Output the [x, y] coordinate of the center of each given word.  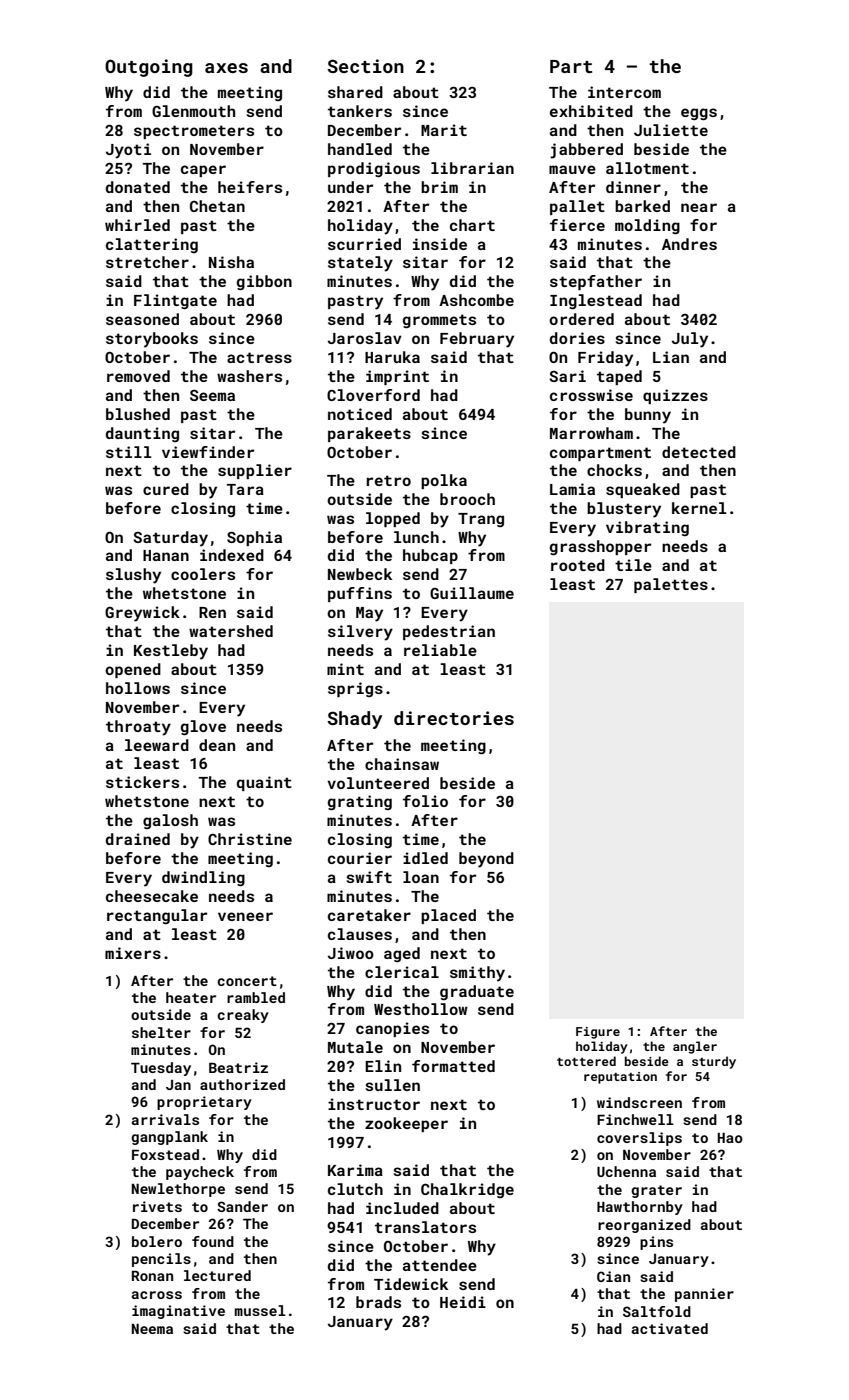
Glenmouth [193, 111]
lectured [217, 1275]
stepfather [596, 282]
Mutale [355, 1047]
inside [440, 244]
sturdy [714, 1062]
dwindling [203, 878]
